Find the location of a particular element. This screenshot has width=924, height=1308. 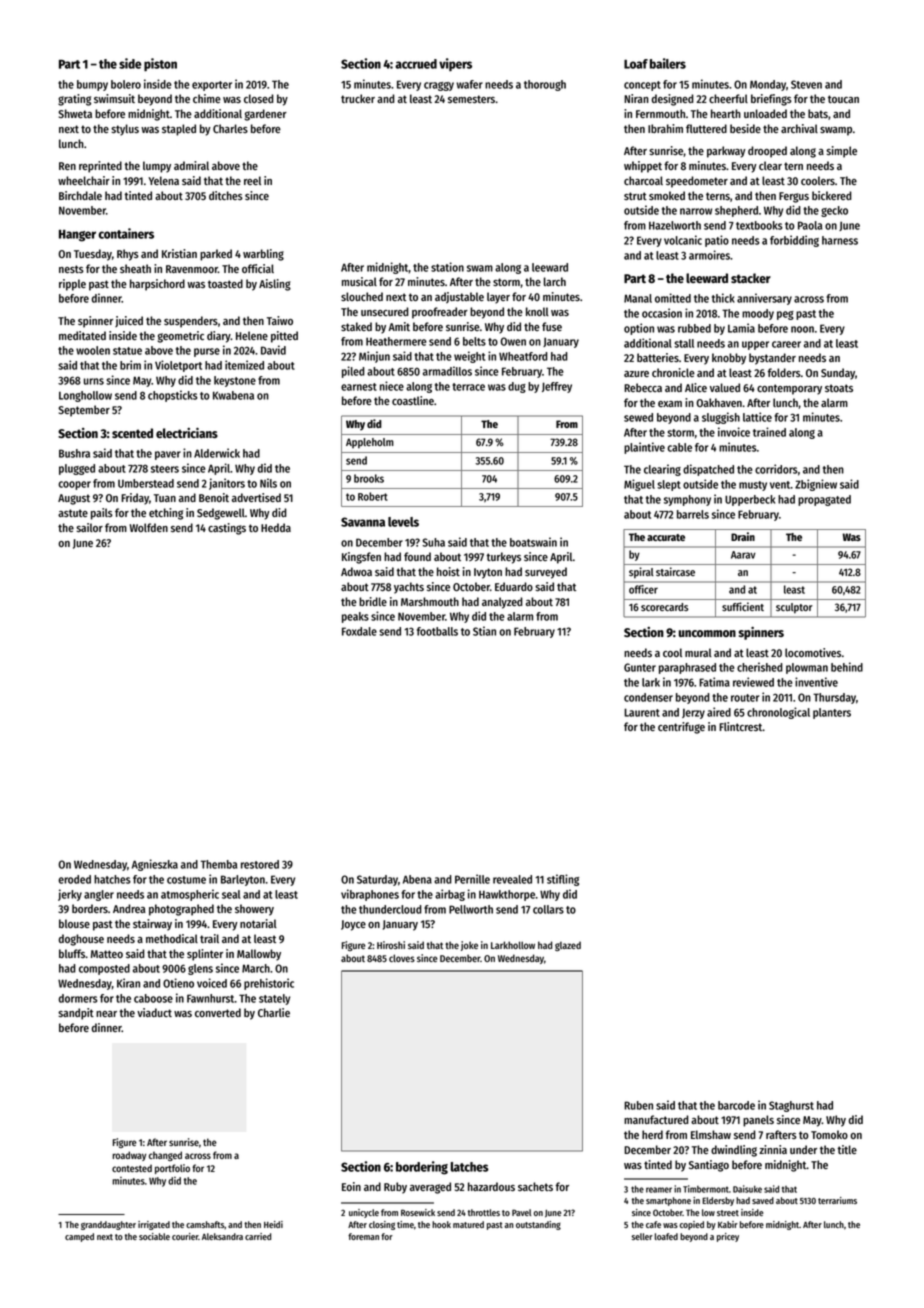

seller is located at coordinates (642, 1236).
